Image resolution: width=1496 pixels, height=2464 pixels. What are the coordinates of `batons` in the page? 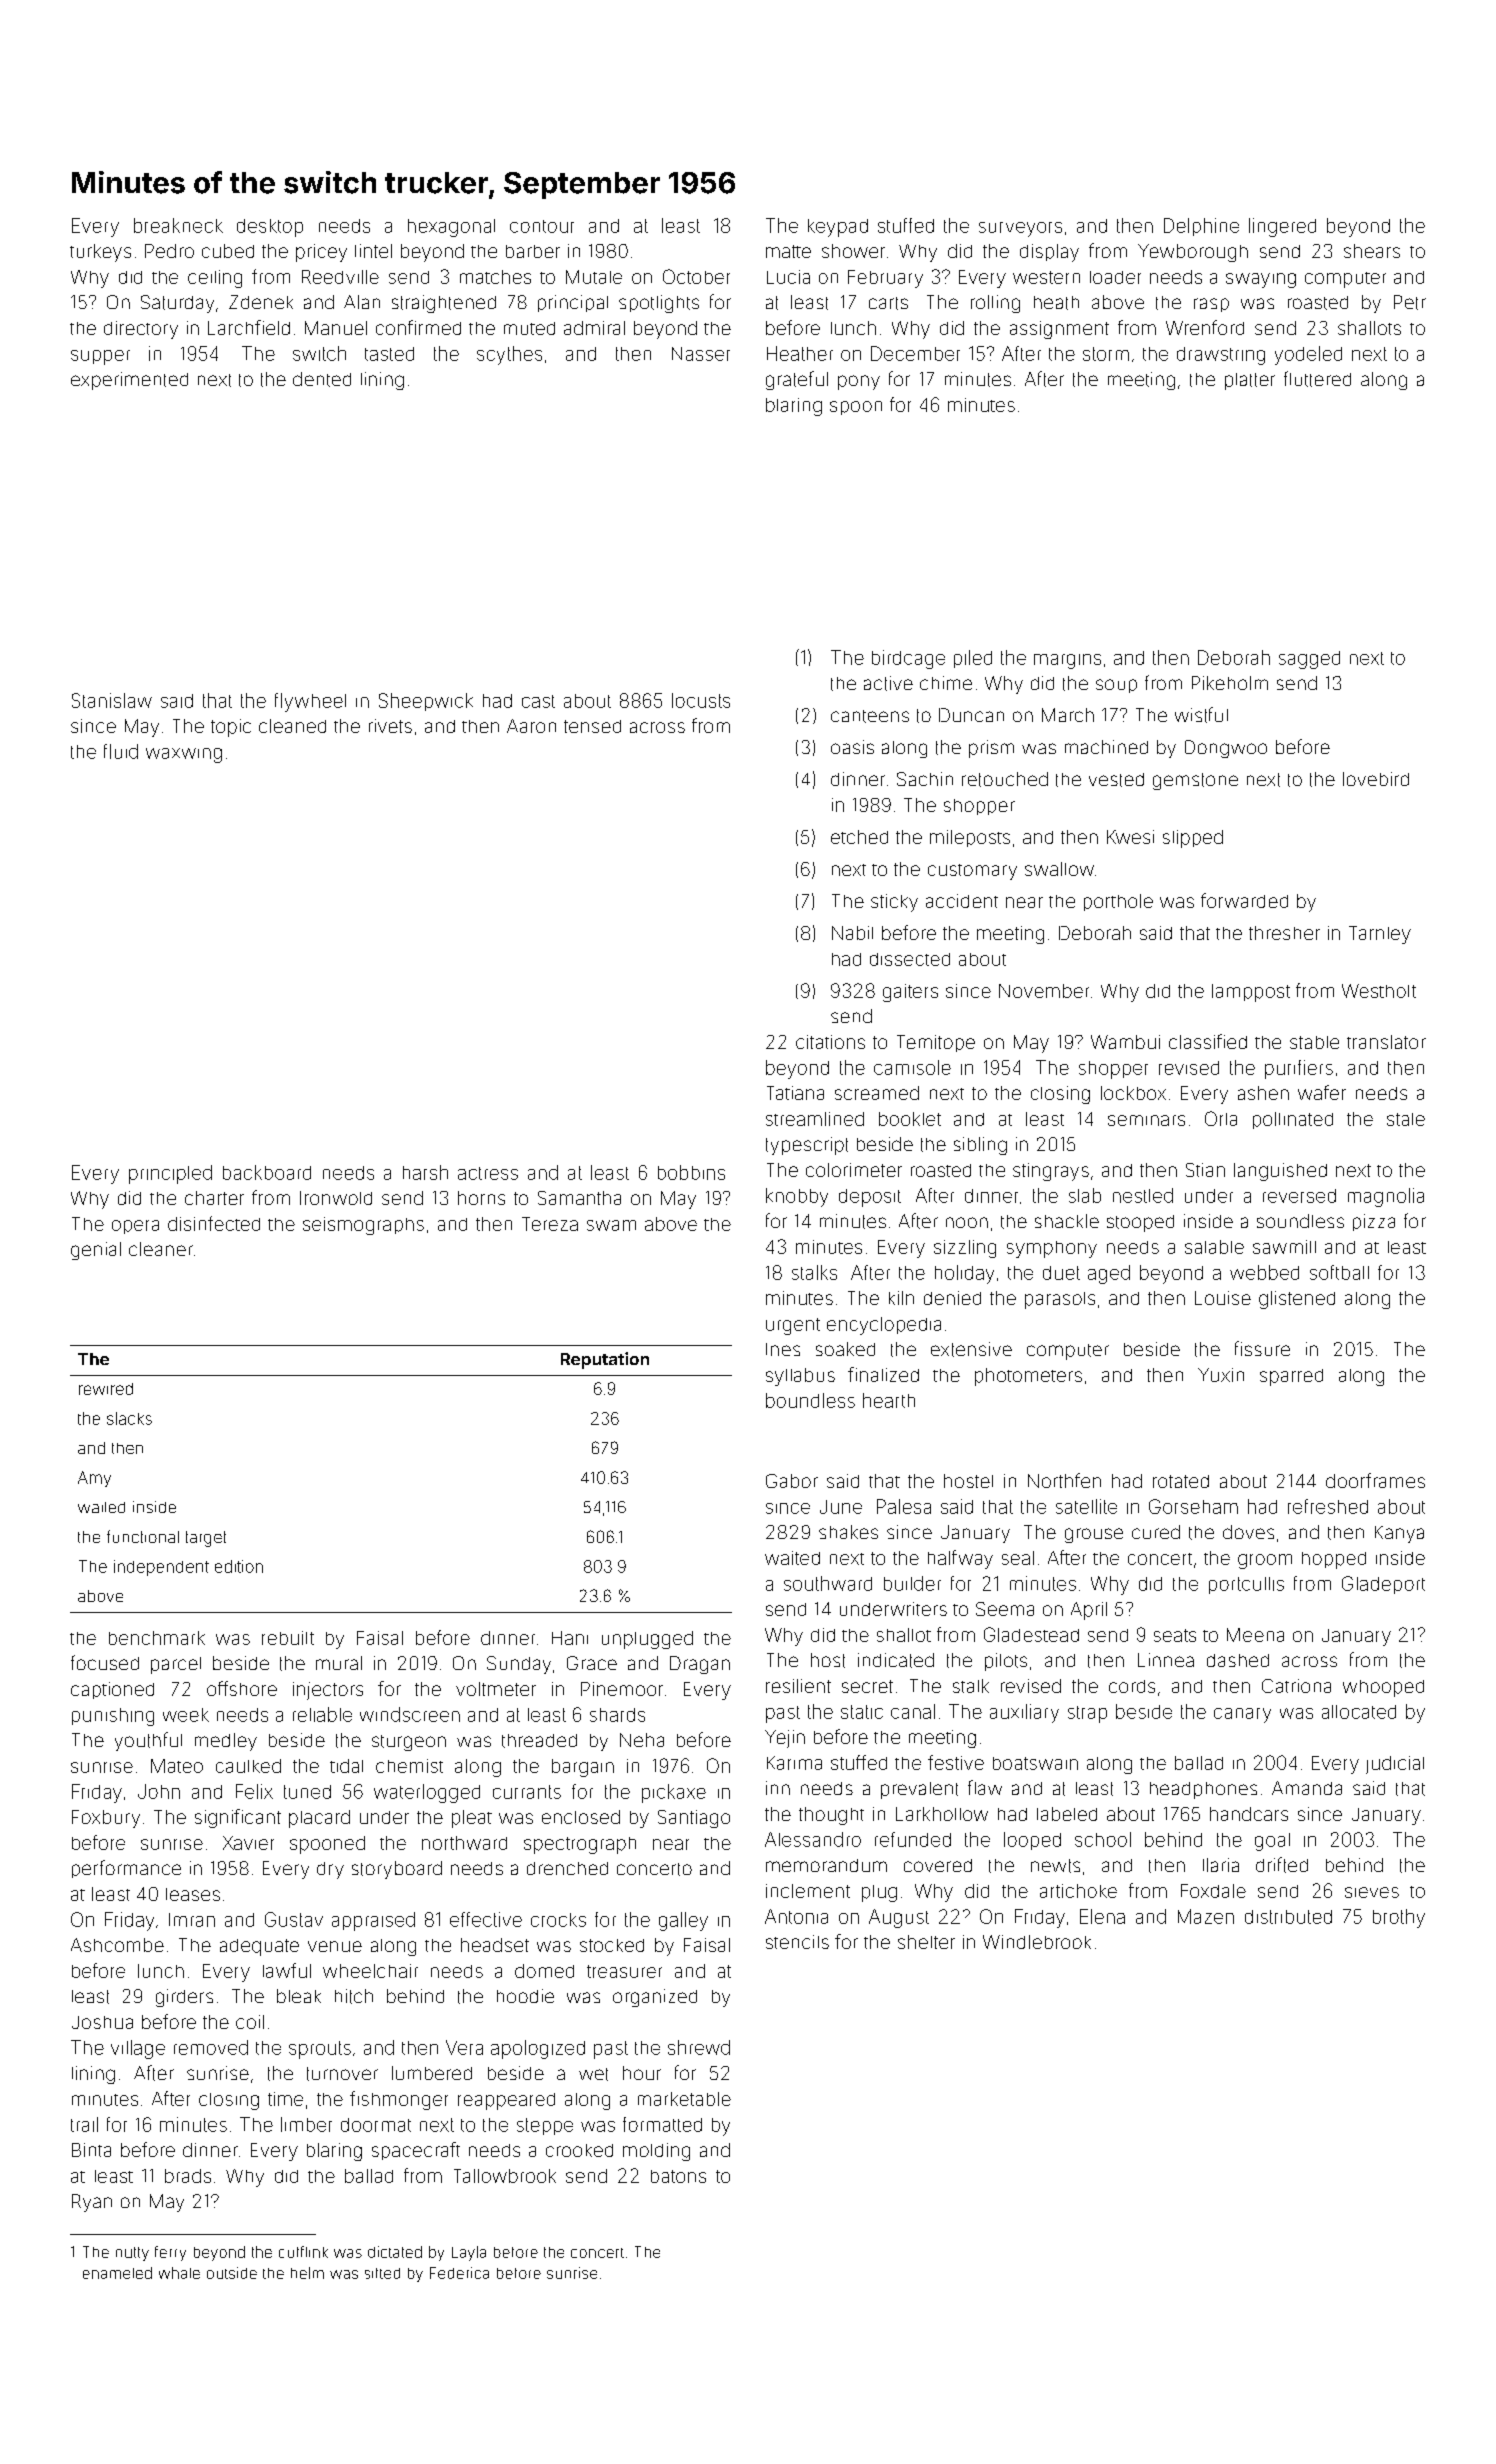 It's located at (678, 2176).
